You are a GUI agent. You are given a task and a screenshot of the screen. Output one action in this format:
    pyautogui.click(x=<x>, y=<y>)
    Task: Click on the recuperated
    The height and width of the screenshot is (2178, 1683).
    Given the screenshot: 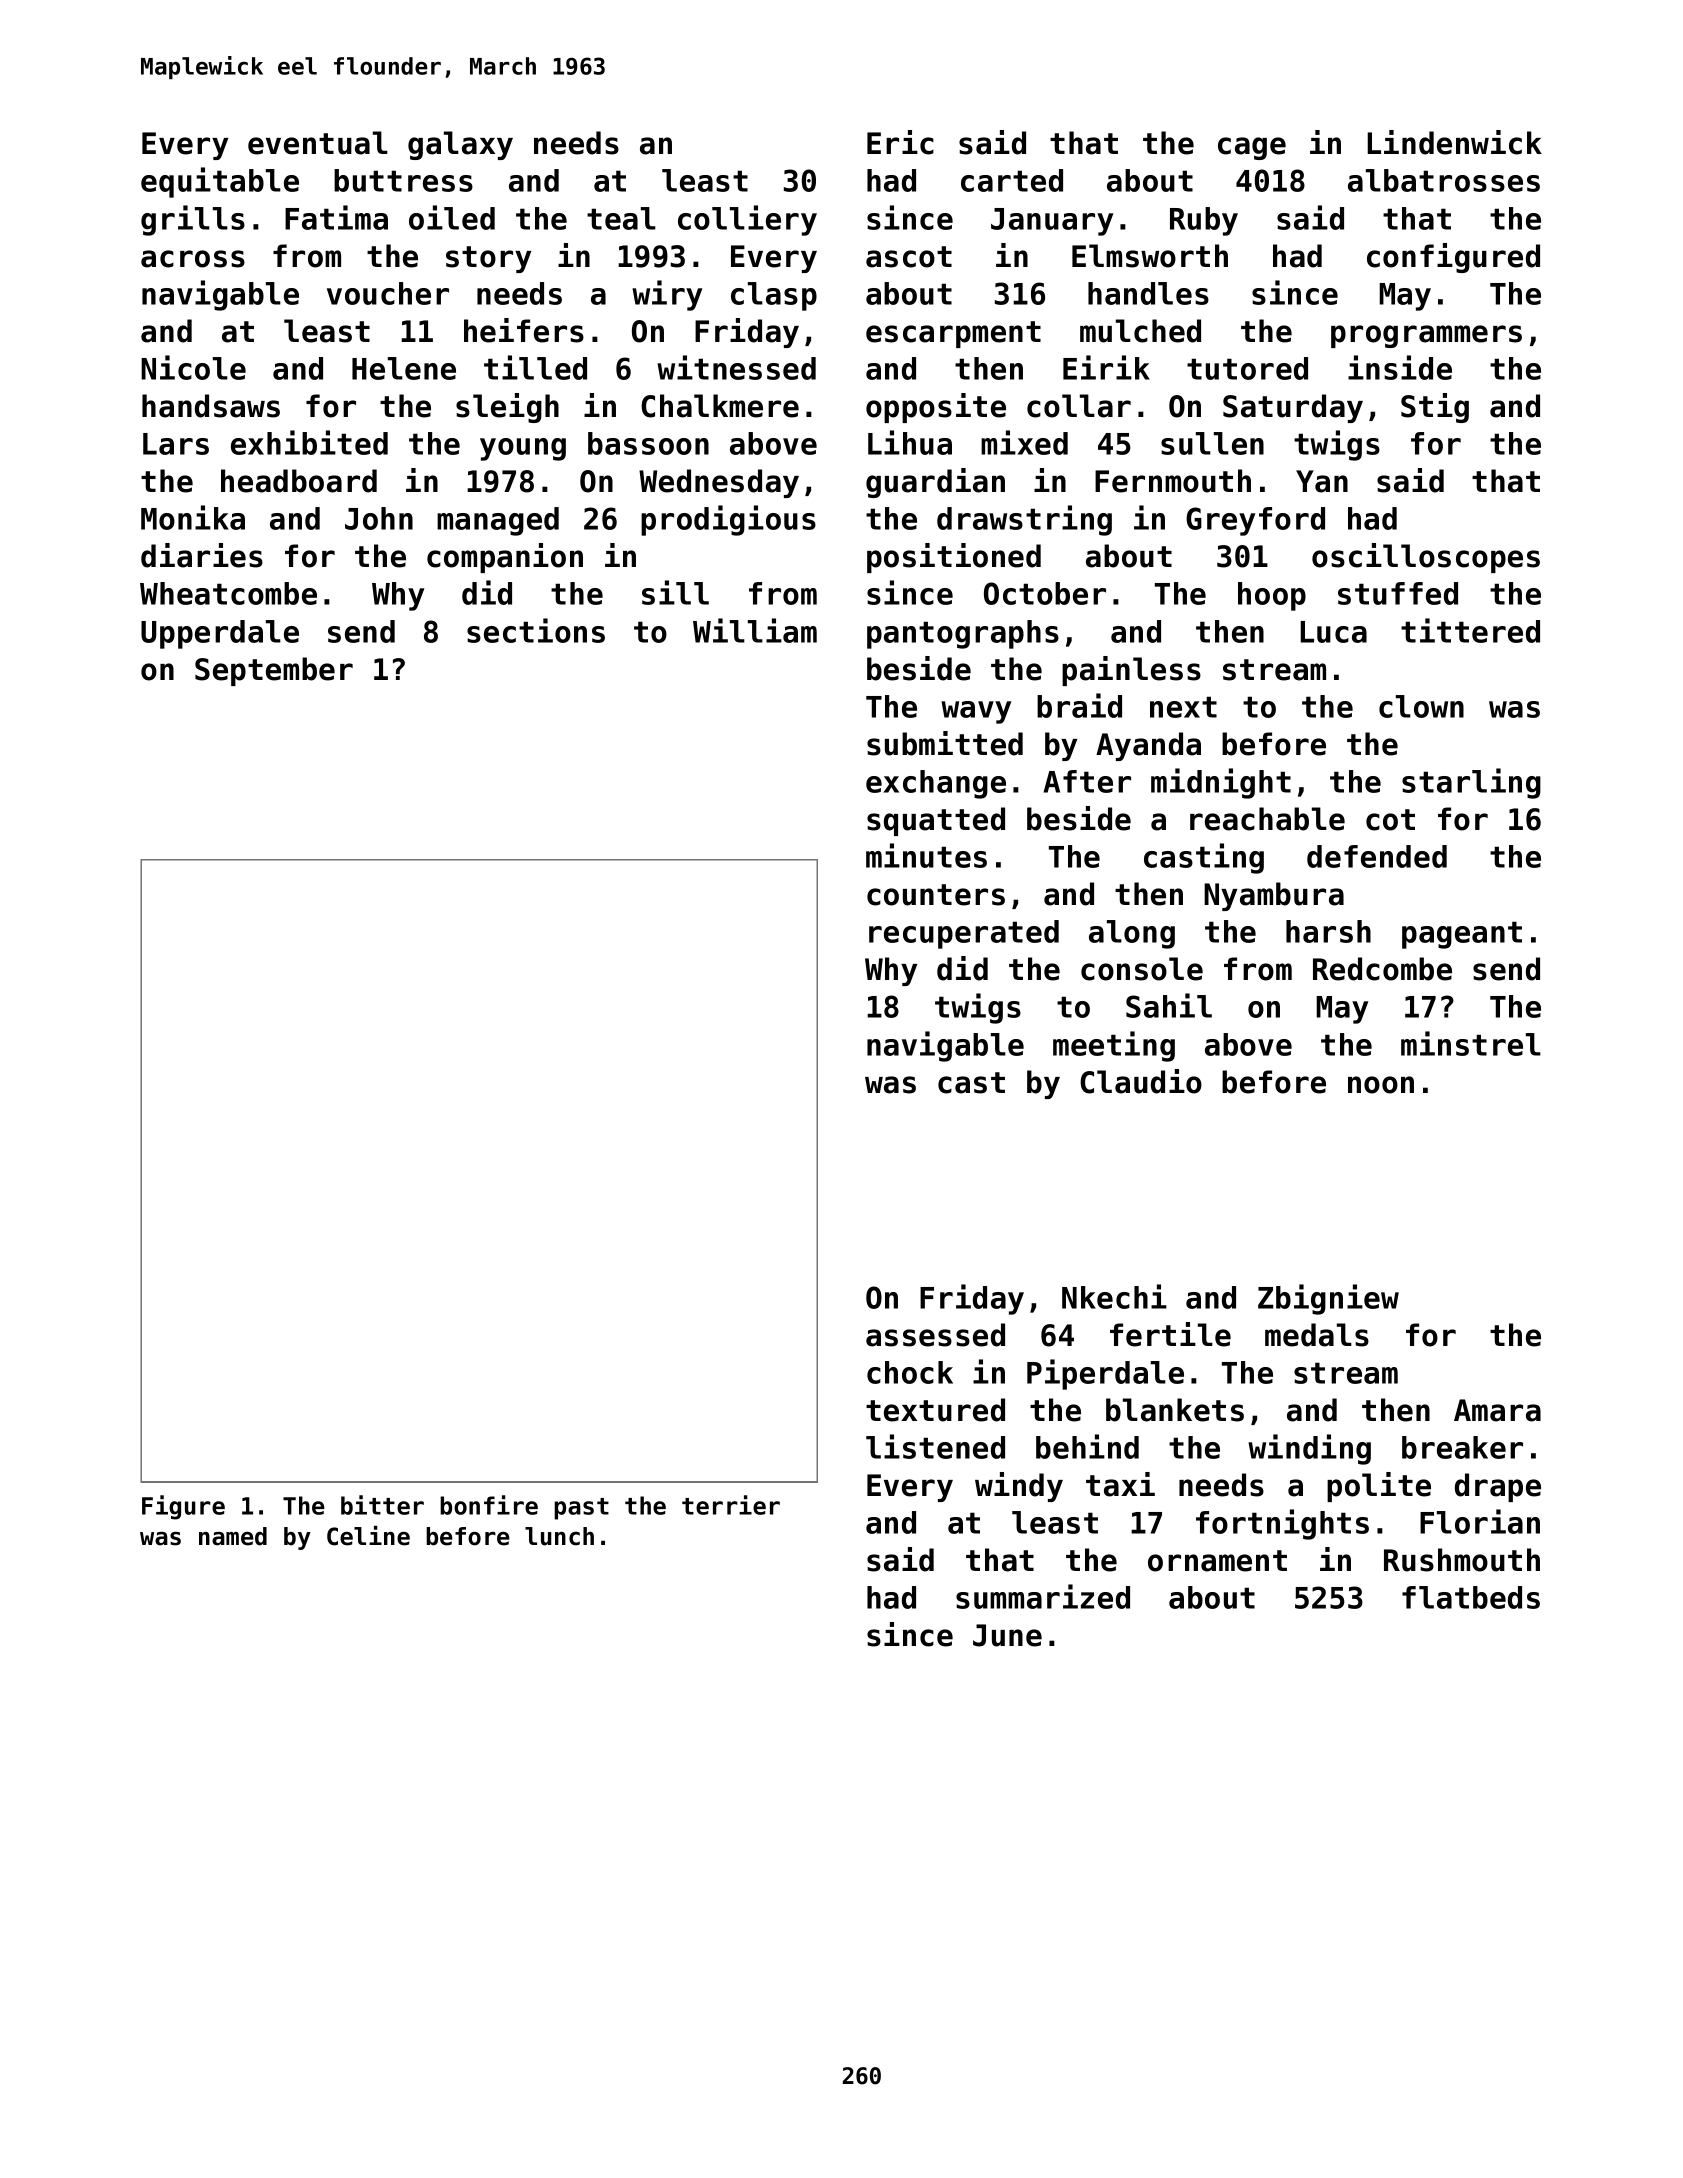 What is the action you would take?
    pyautogui.click(x=964, y=934)
